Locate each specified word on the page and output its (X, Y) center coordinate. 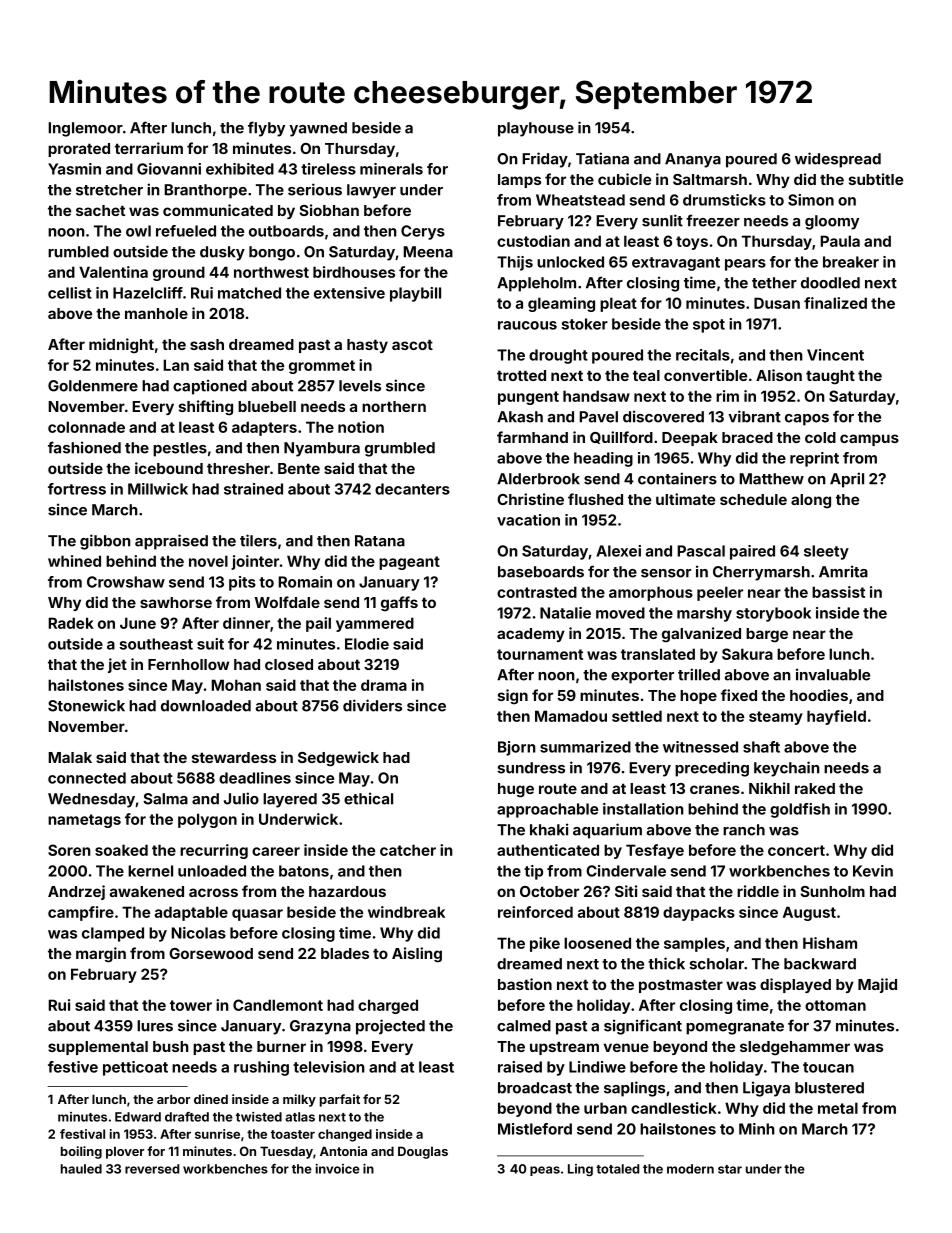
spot (709, 326)
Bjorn (517, 748)
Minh (757, 1129)
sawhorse (176, 602)
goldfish (800, 810)
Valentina (113, 272)
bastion (525, 984)
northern (394, 406)
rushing (261, 1068)
